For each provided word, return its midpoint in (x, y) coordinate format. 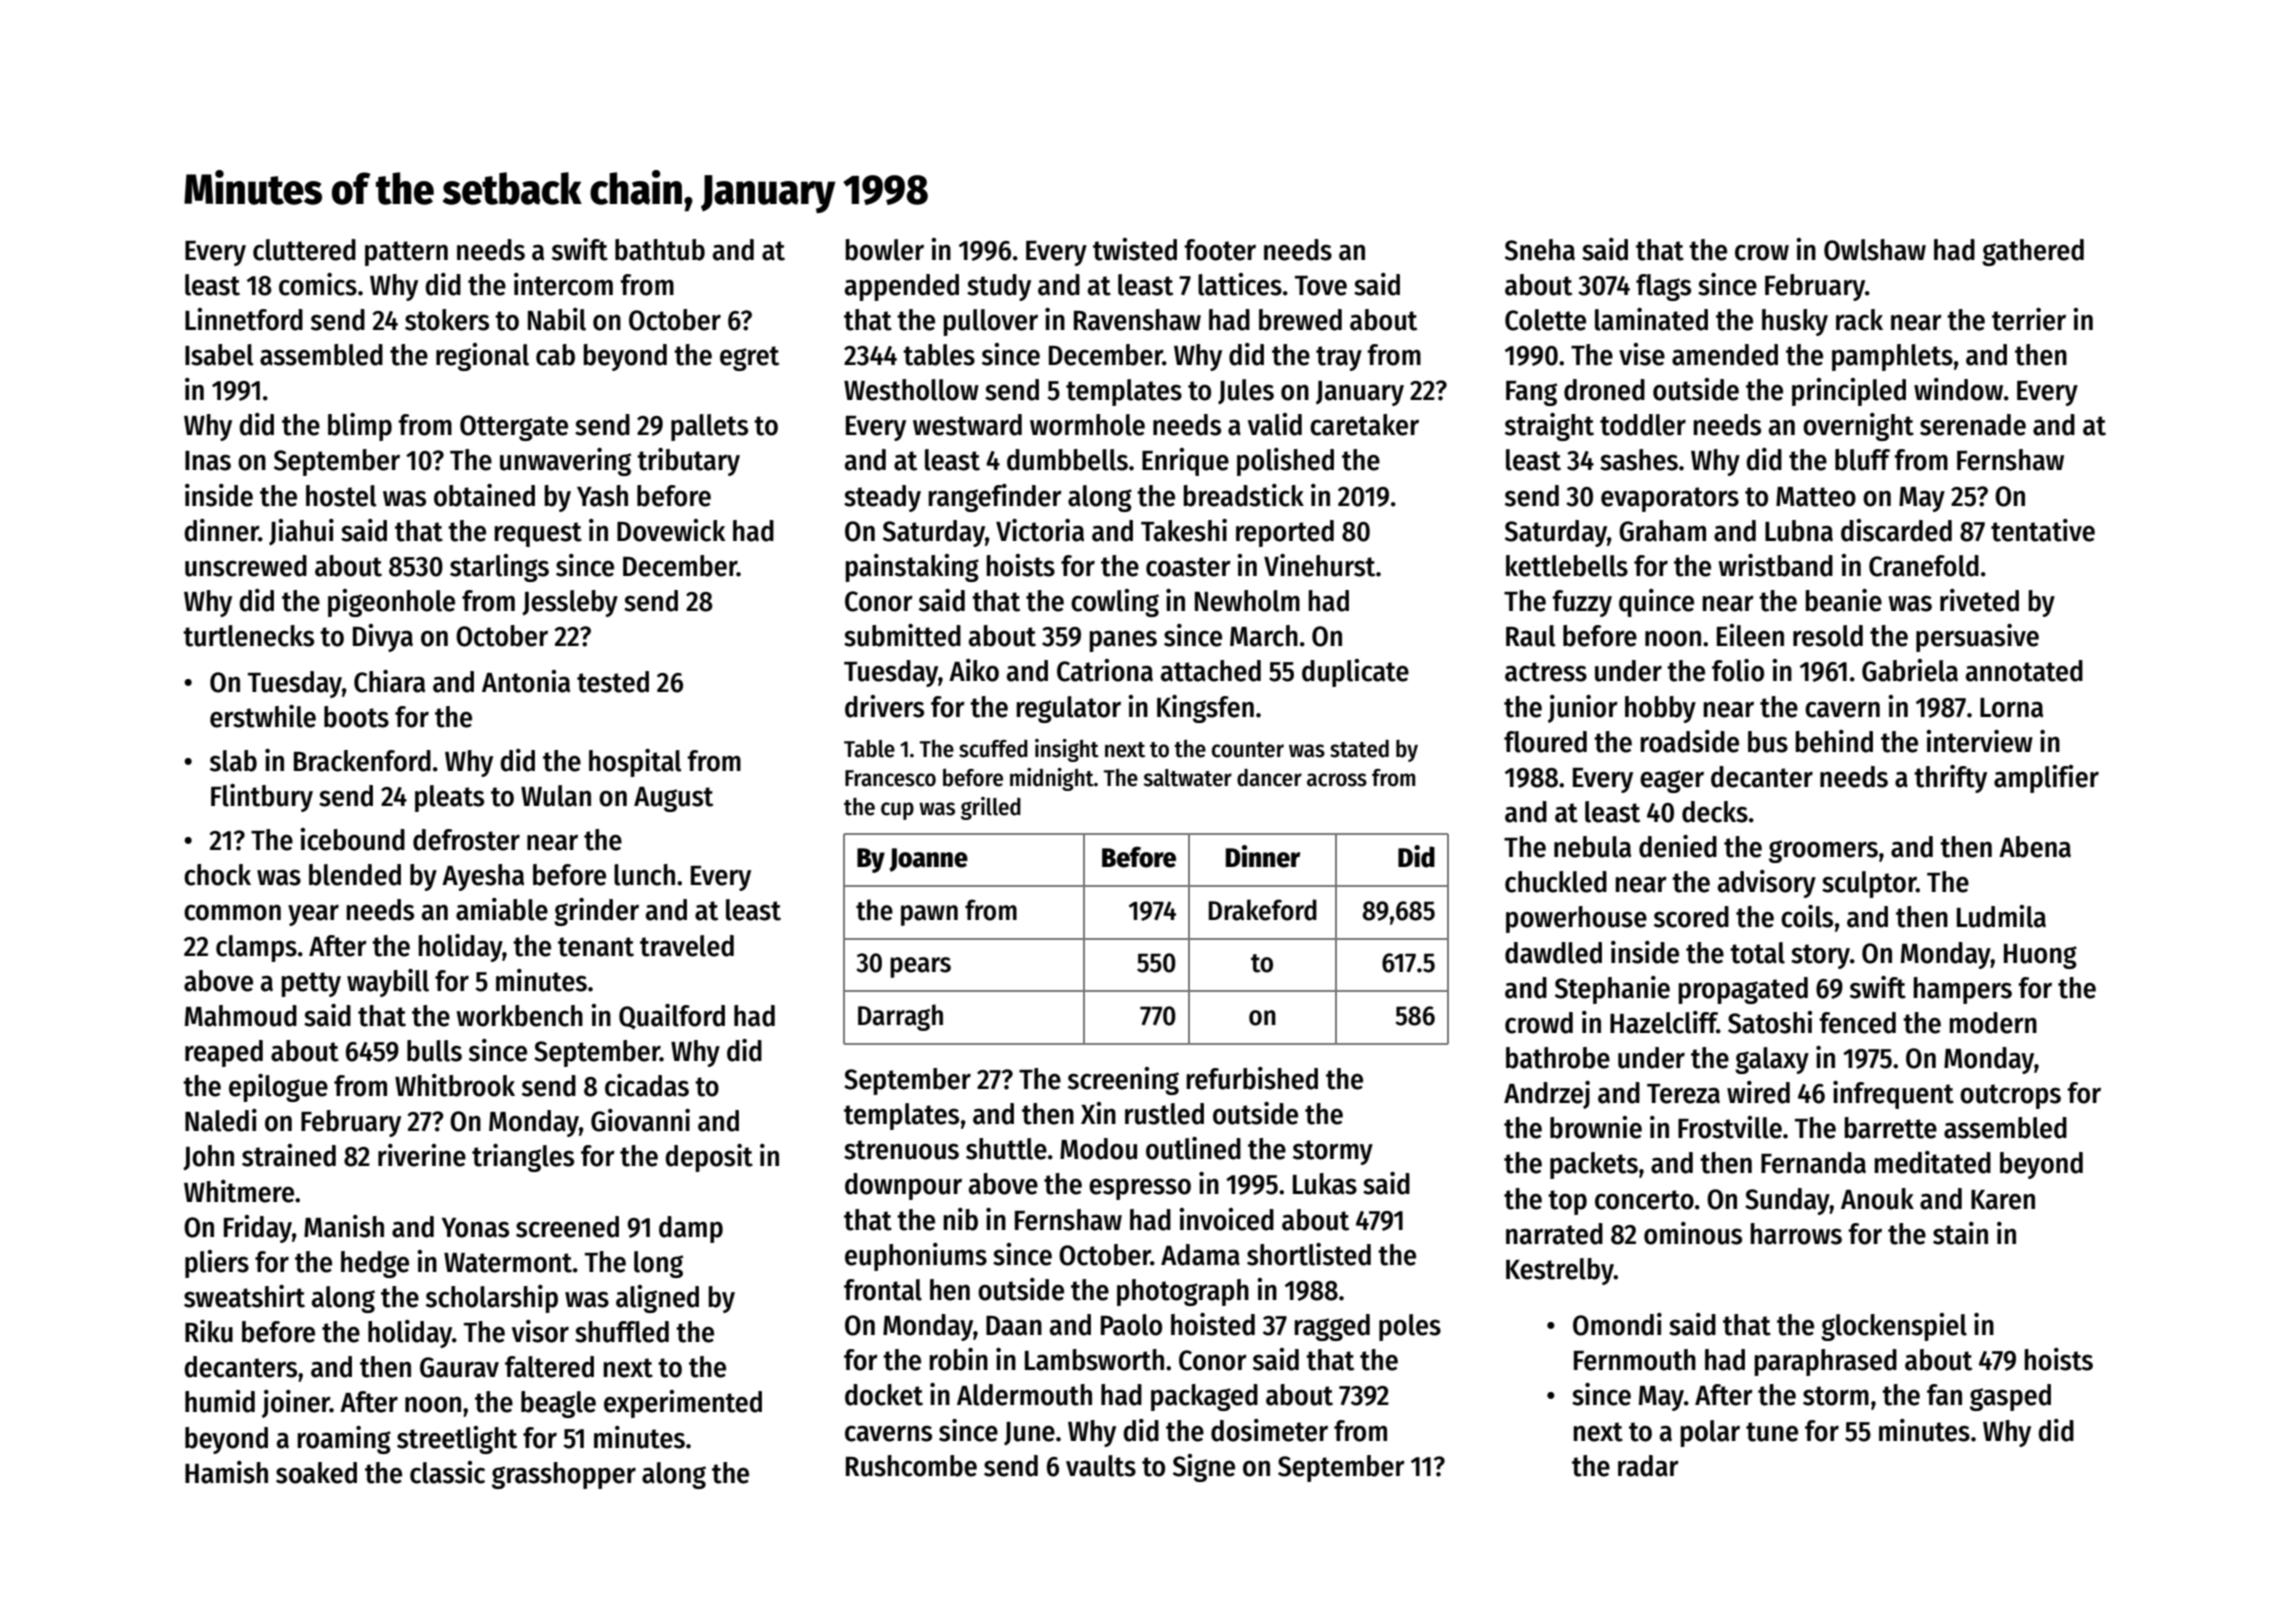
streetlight (457, 1440)
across (1337, 780)
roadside (1689, 741)
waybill (388, 983)
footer (1220, 250)
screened (567, 1227)
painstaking (912, 568)
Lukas (1325, 1184)
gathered (2033, 252)
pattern (406, 253)
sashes (1639, 460)
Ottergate (514, 428)
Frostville (1730, 1127)
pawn (929, 915)
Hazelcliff (1663, 1022)
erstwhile (263, 716)
